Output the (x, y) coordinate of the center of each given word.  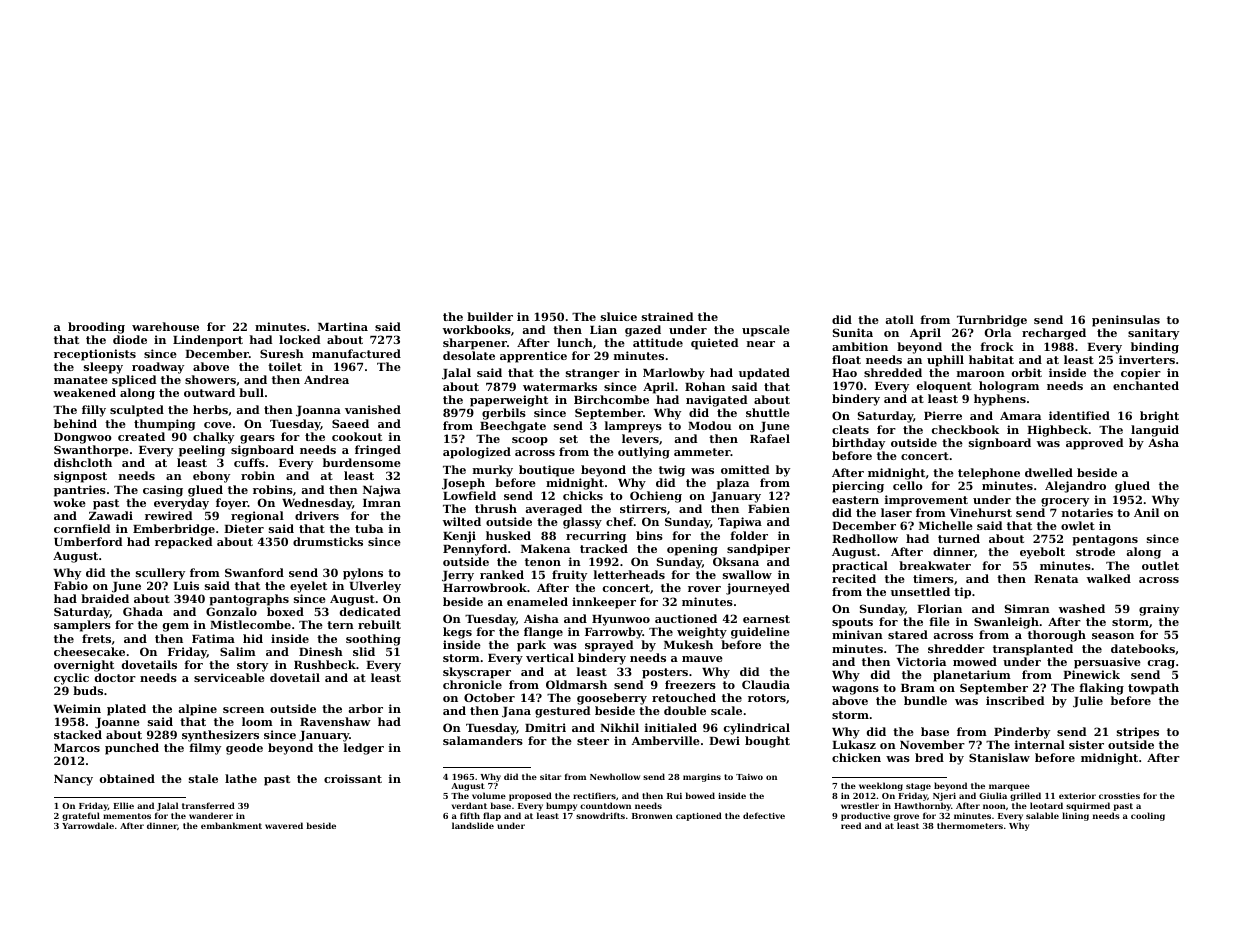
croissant (353, 778)
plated (126, 710)
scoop (530, 441)
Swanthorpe (91, 451)
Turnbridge (992, 321)
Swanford (254, 572)
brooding (96, 328)
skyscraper (477, 673)
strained (668, 316)
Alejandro (1075, 487)
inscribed (1015, 700)
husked (508, 535)
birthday (858, 444)
